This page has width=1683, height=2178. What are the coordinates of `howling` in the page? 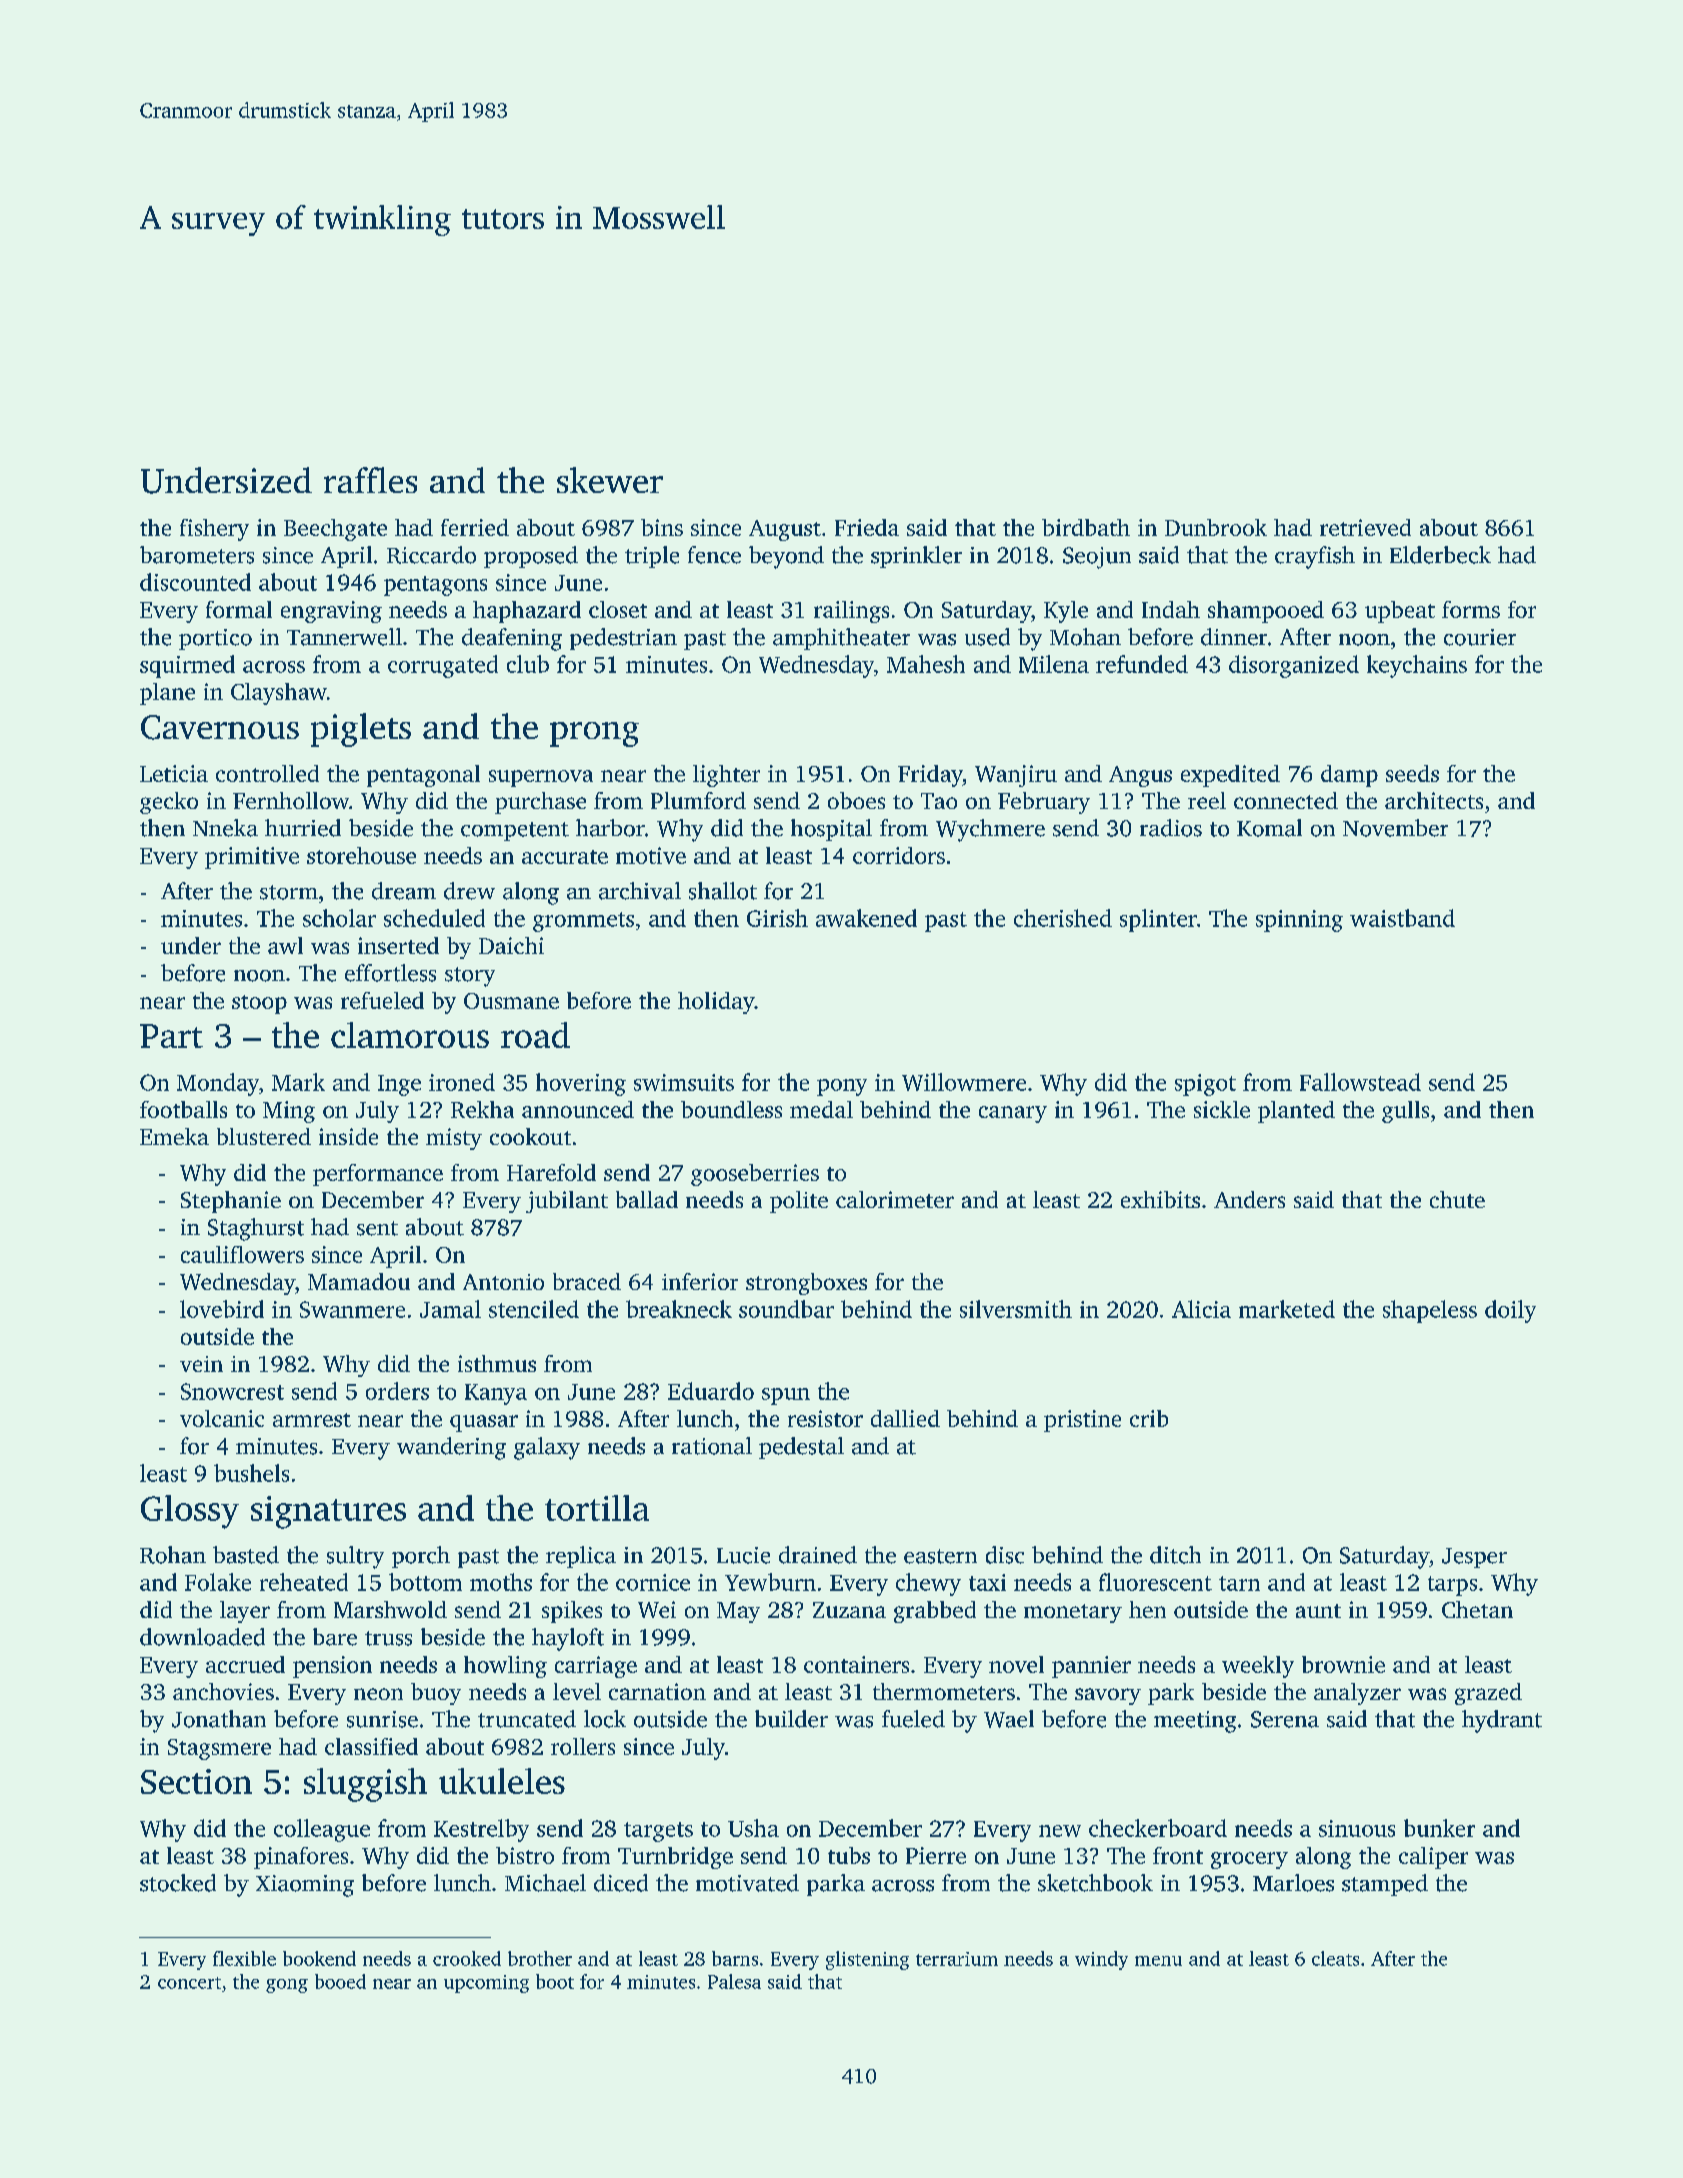 It's located at (505, 1667).
